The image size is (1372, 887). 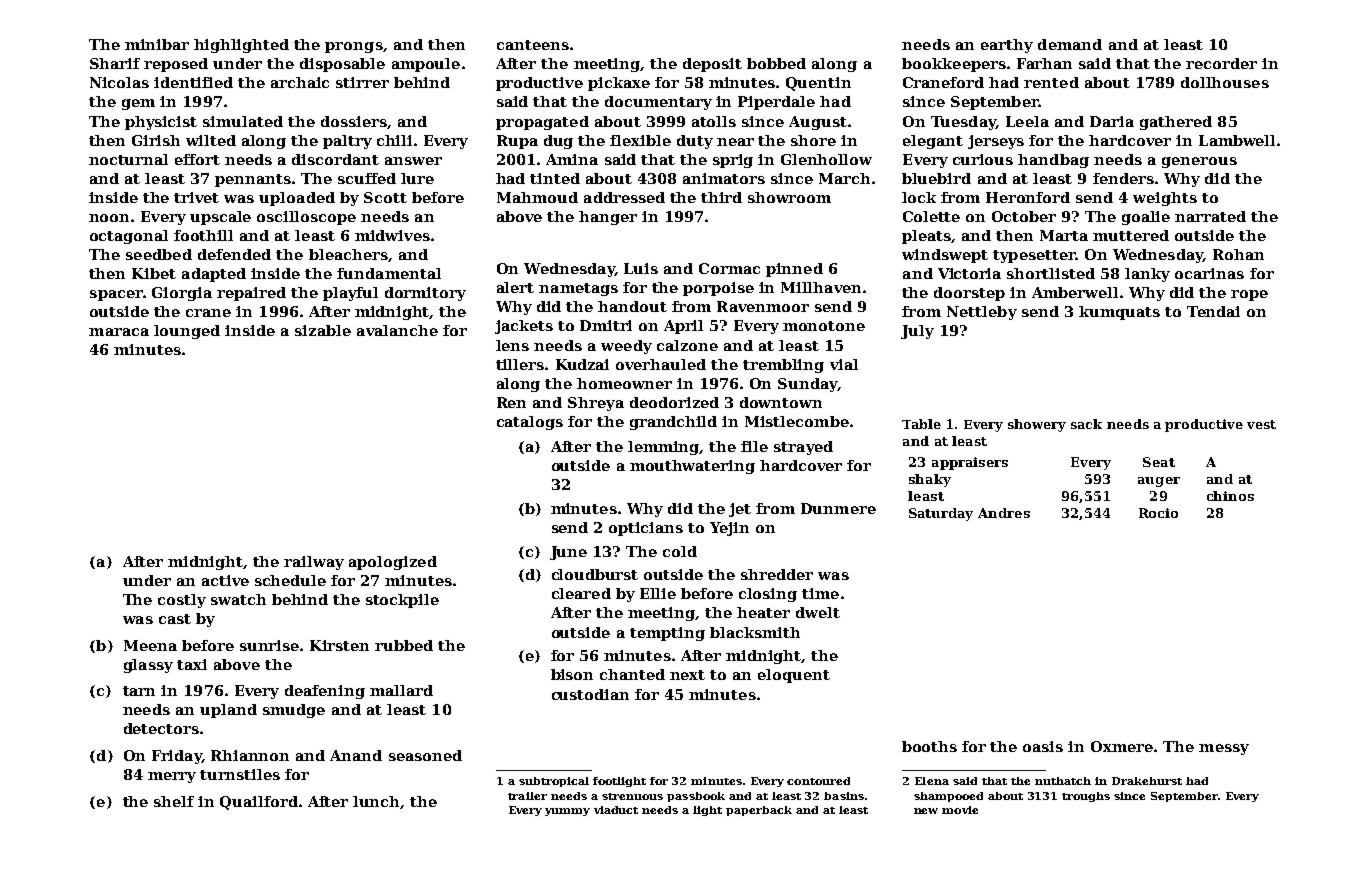 What do you see at coordinates (1034, 256) in the page?
I see `typesetter` at bounding box center [1034, 256].
